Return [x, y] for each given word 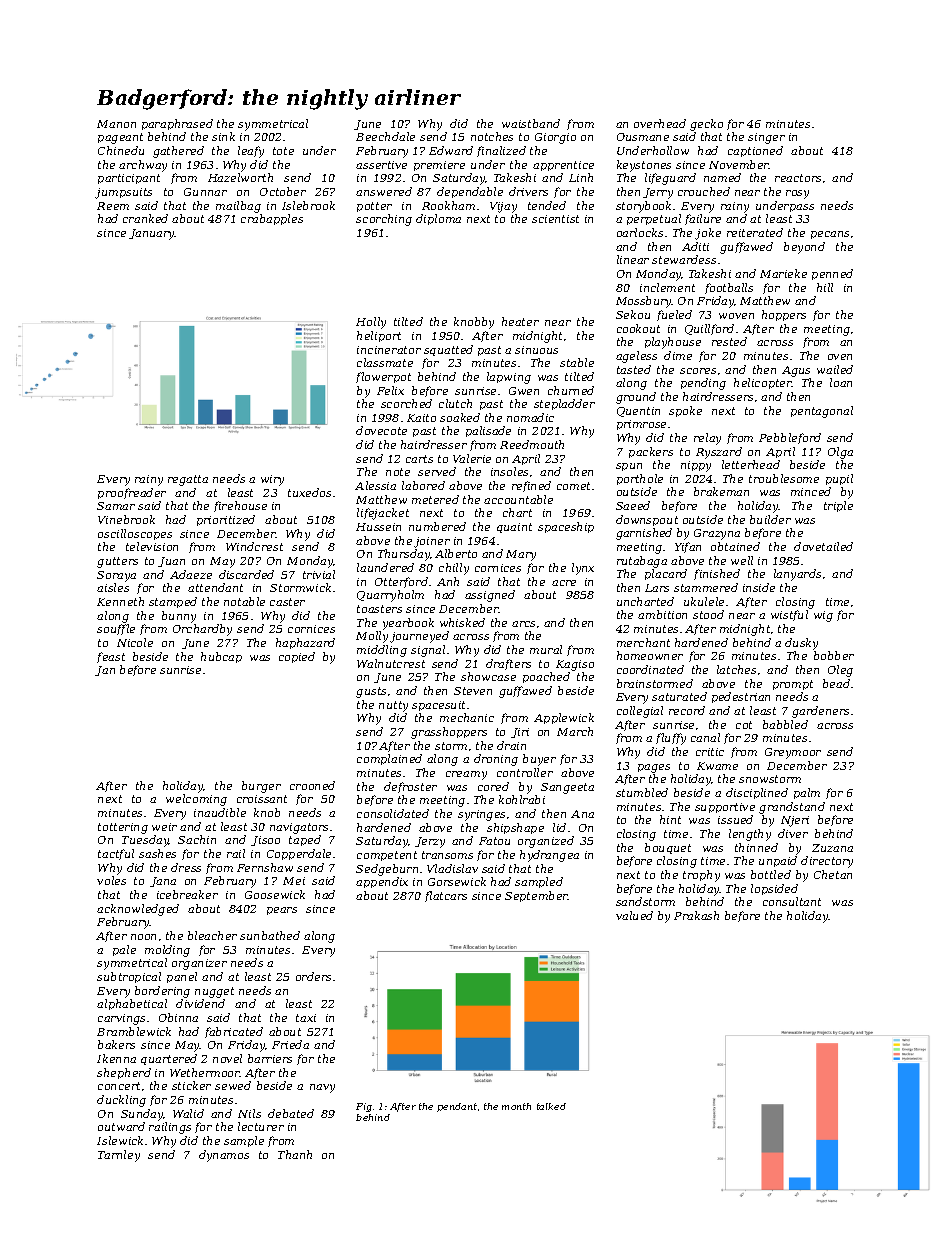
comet [573, 486]
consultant [792, 901]
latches [736, 669]
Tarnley [119, 1156]
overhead [660, 123]
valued [634, 915]
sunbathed [270, 935]
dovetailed [823, 546]
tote [283, 151]
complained [389, 759]
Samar [116, 506]
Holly [371, 323]
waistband [531, 123]
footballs [729, 288]
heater [520, 321]
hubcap [221, 657]
